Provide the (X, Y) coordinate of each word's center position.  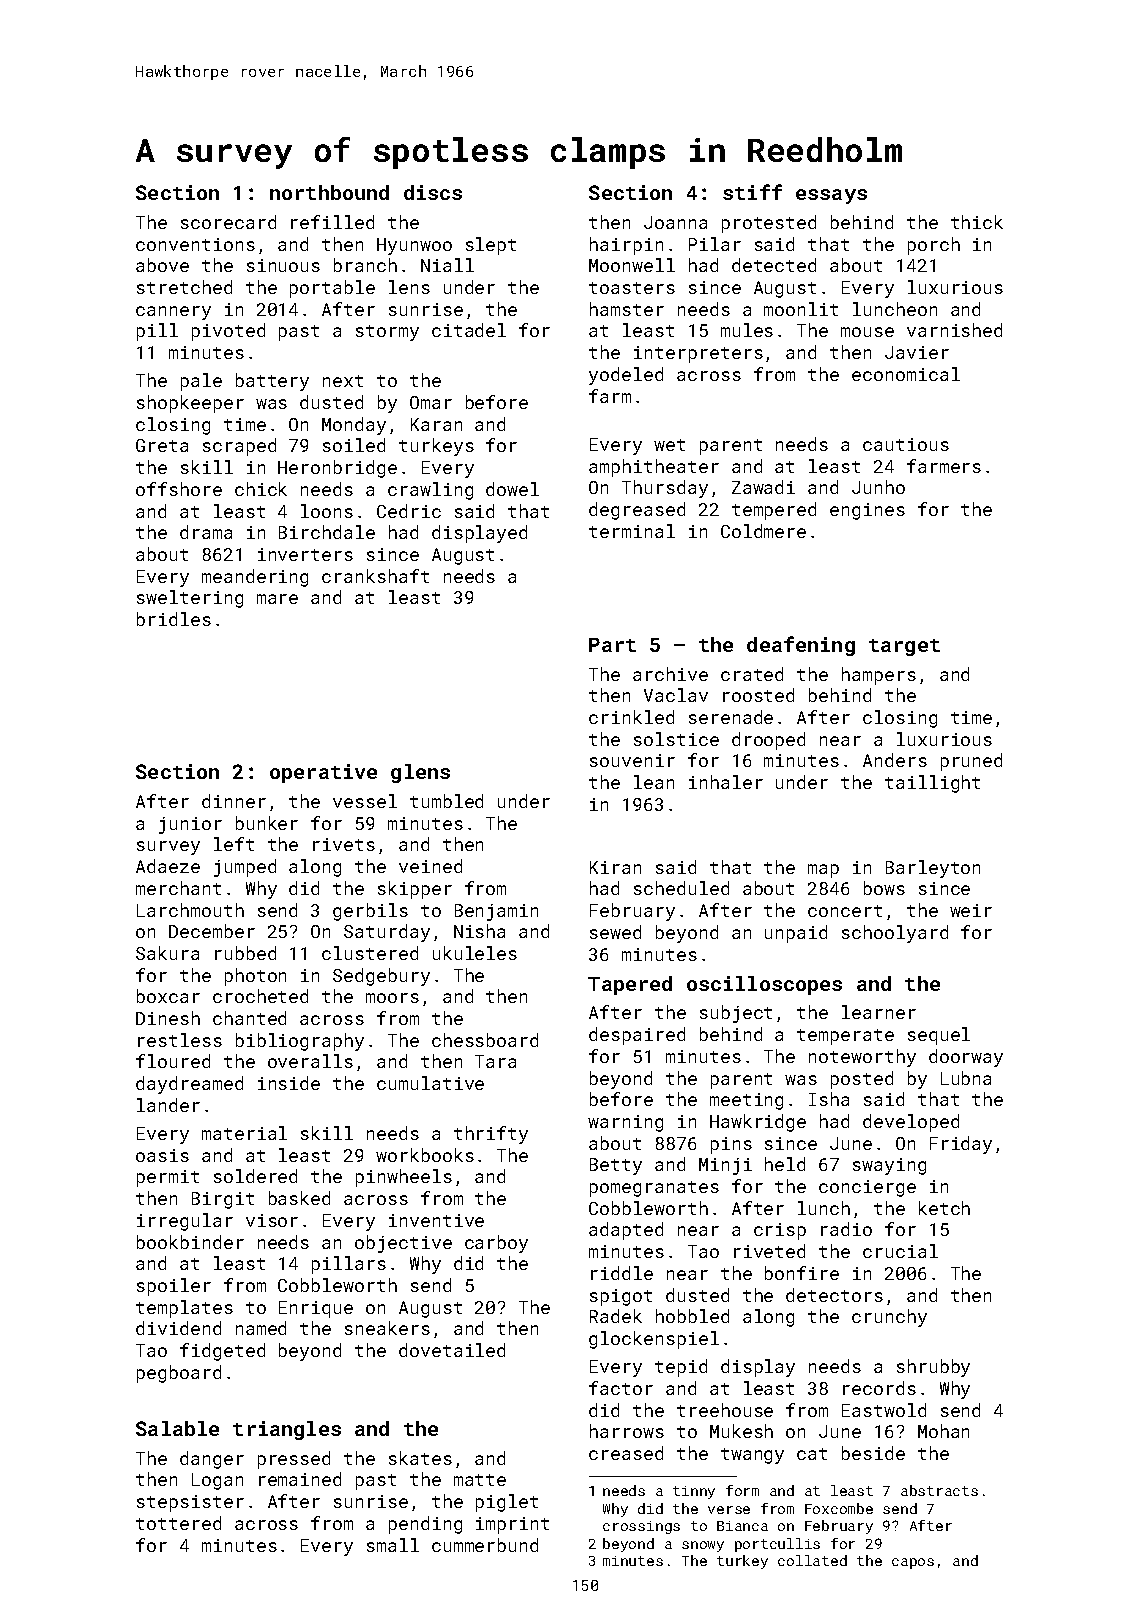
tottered (178, 1523)
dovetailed (452, 1350)
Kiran (615, 867)
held (785, 1164)
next (343, 381)
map (823, 871)
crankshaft (375, 576)
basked (299, 1198)
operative (323, 773)
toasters (632, 288)
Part (612, 645)
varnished (954, 330)
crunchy (889, 1318)
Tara (495, 1061)
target (904, 647)
